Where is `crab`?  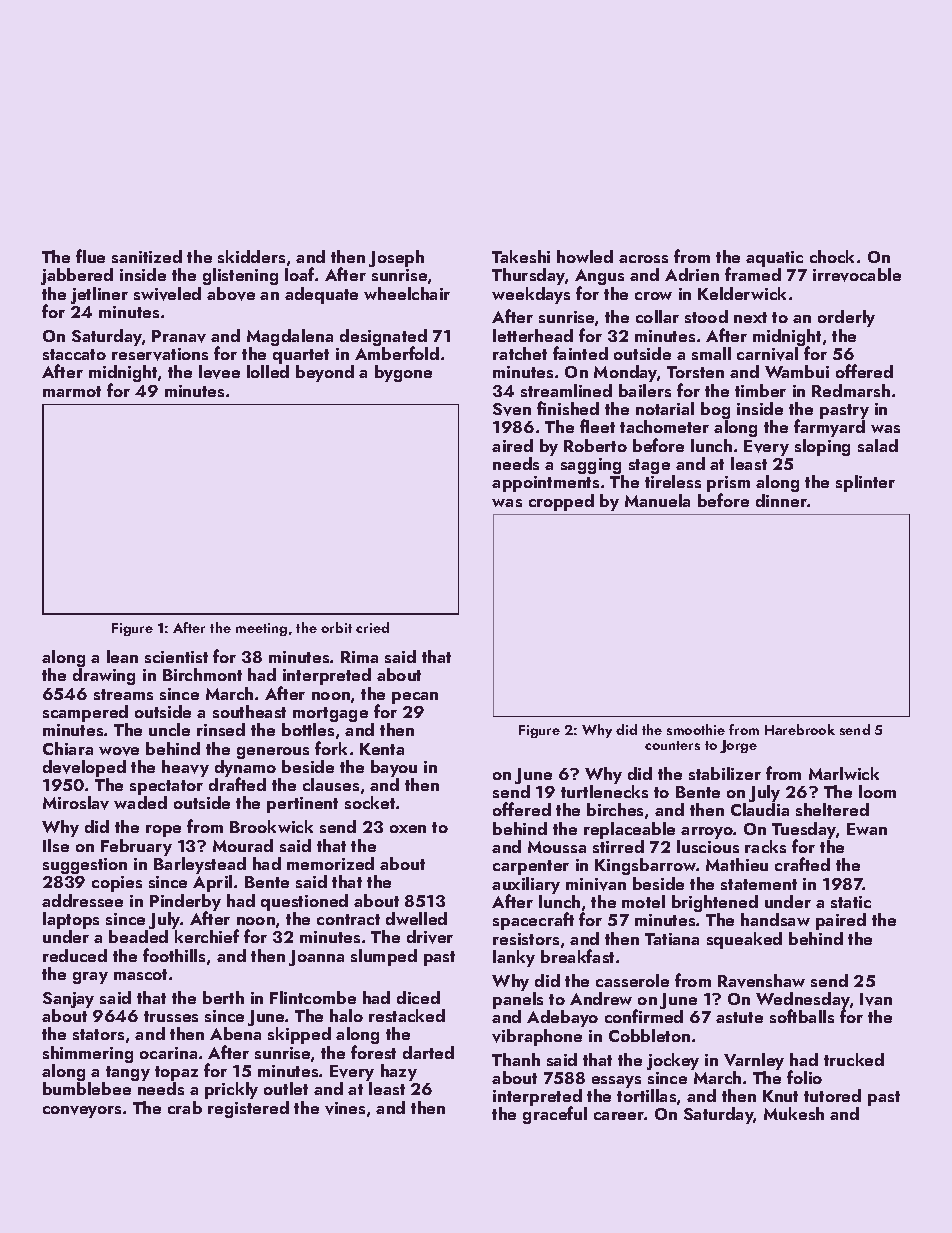 crab is located at coordinates (185, 1107).
